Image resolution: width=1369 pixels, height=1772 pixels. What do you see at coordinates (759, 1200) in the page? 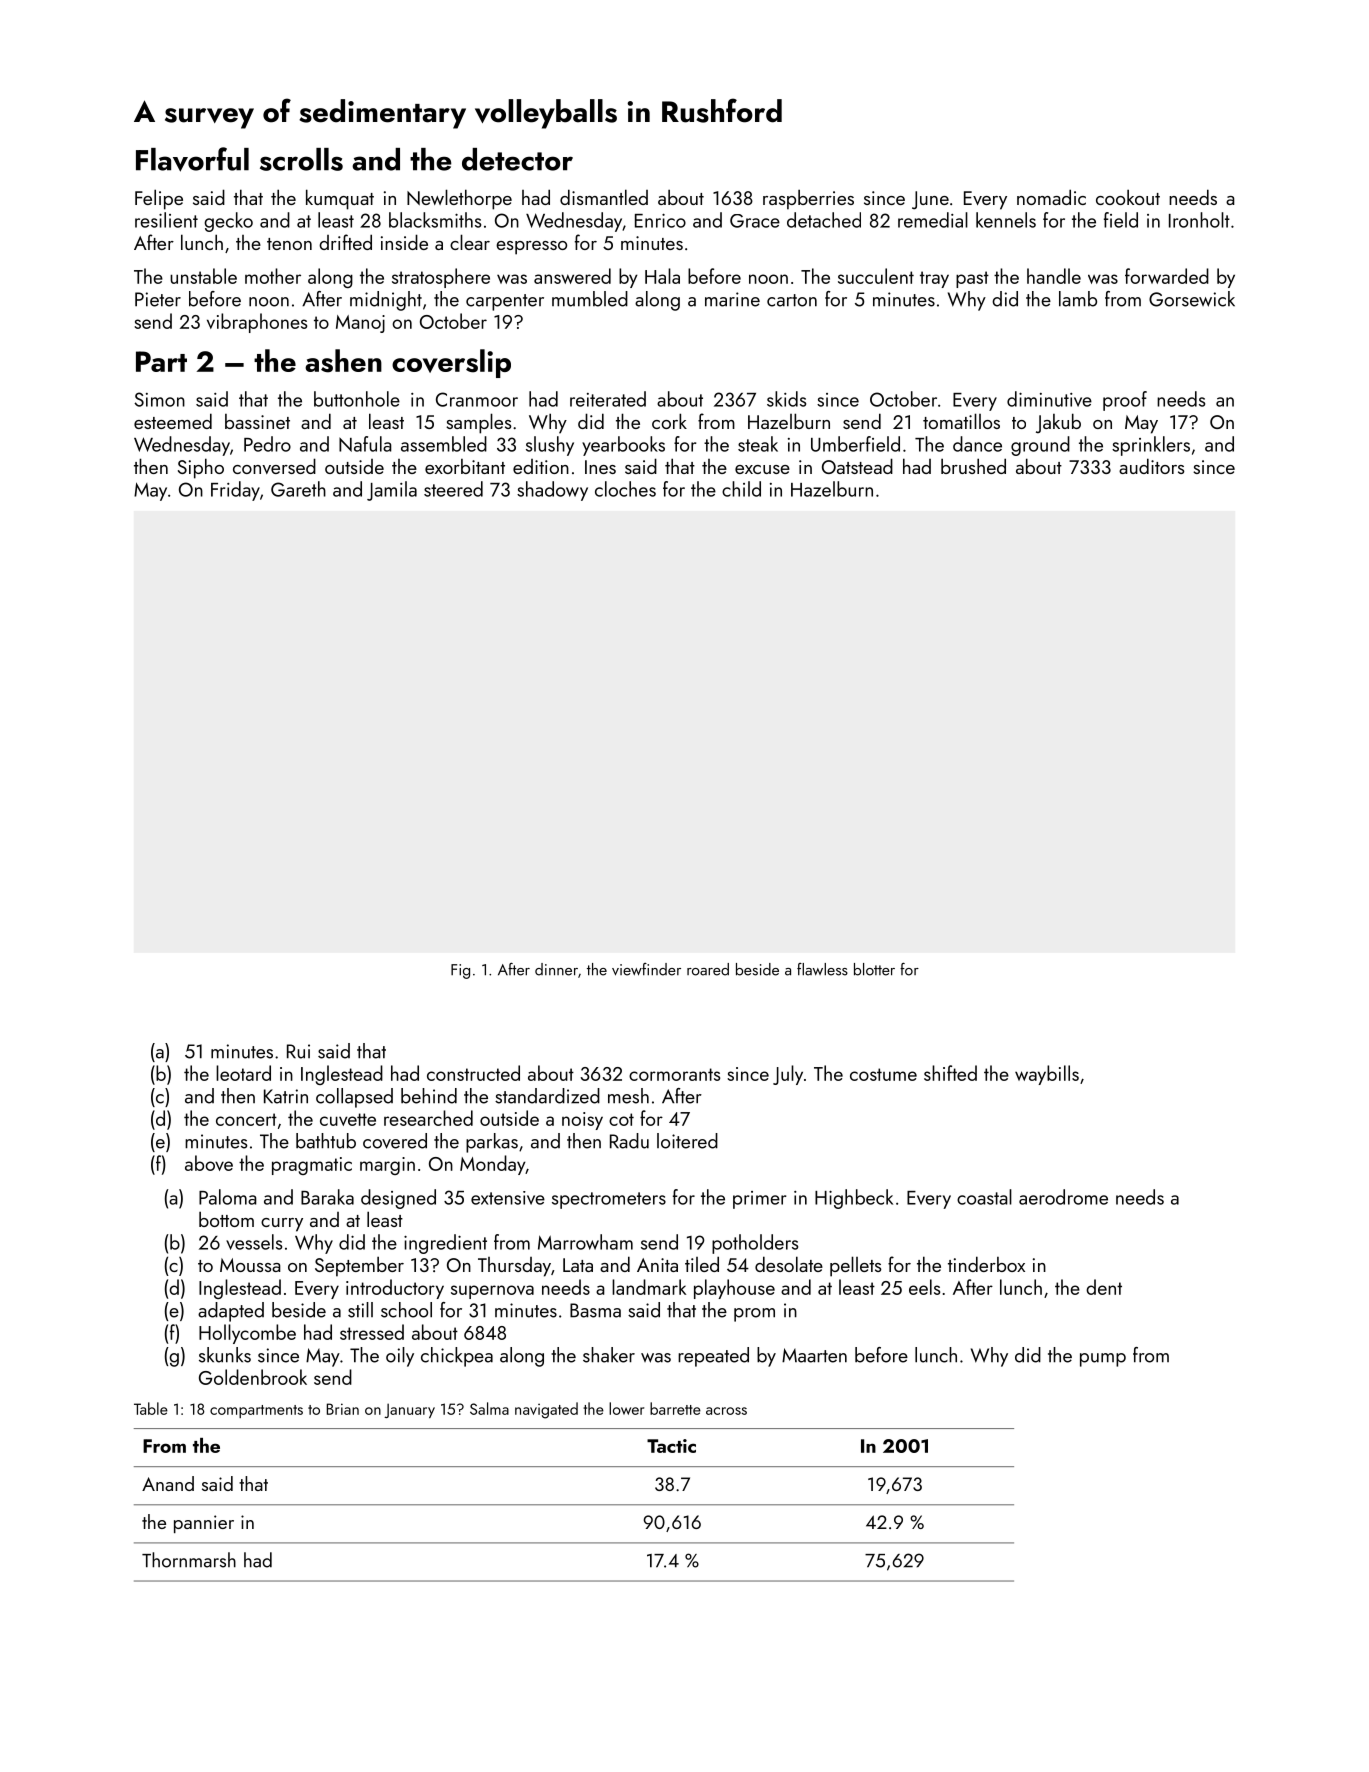
I see `primer` at bounding box center [759, 1200].
